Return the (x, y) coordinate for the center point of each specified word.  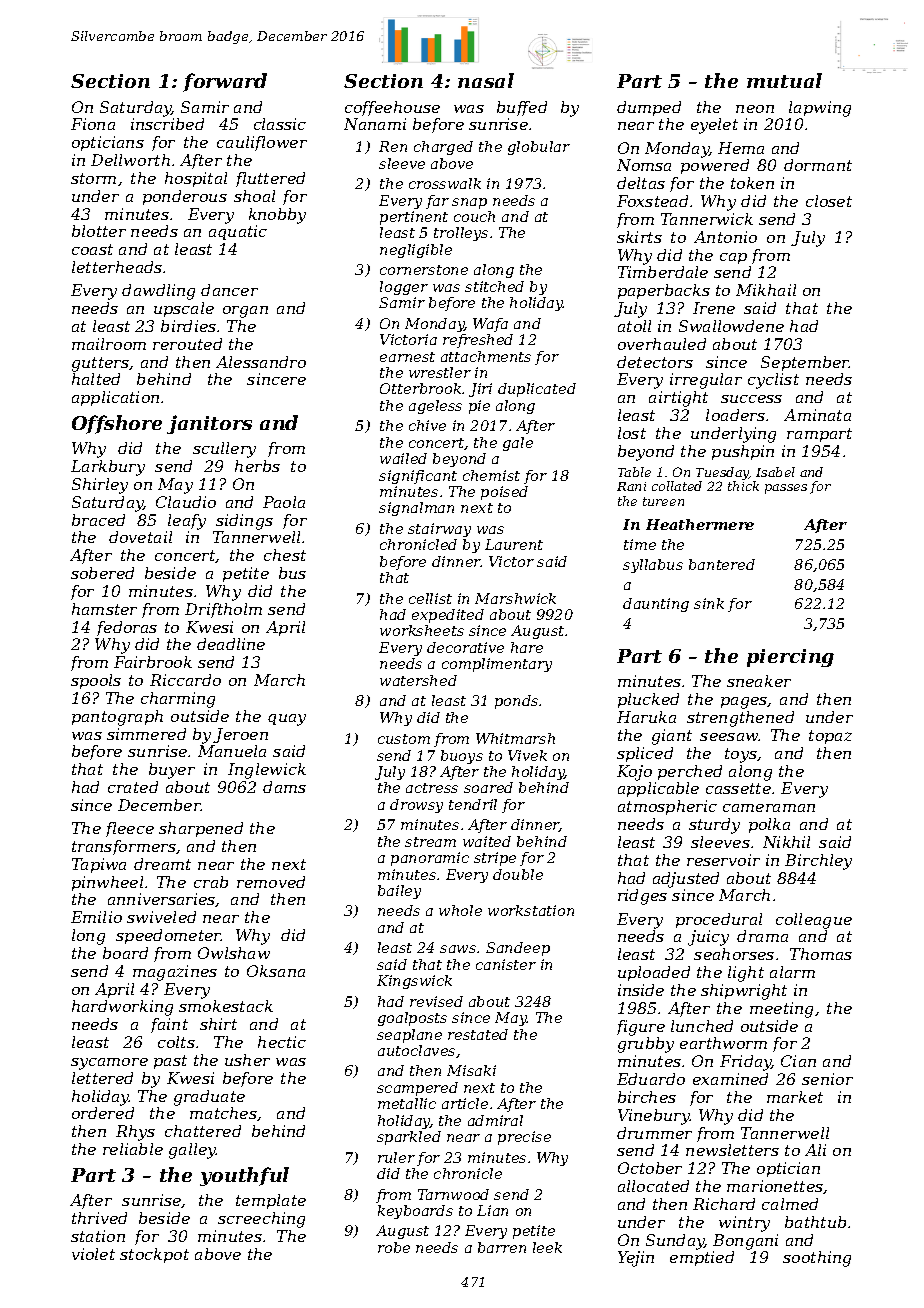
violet (93, 1254)
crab (211, 882)
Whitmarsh (515, 738)
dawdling (158, 292)
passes (786, 489)
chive (427, 425)
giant (672, 737)
